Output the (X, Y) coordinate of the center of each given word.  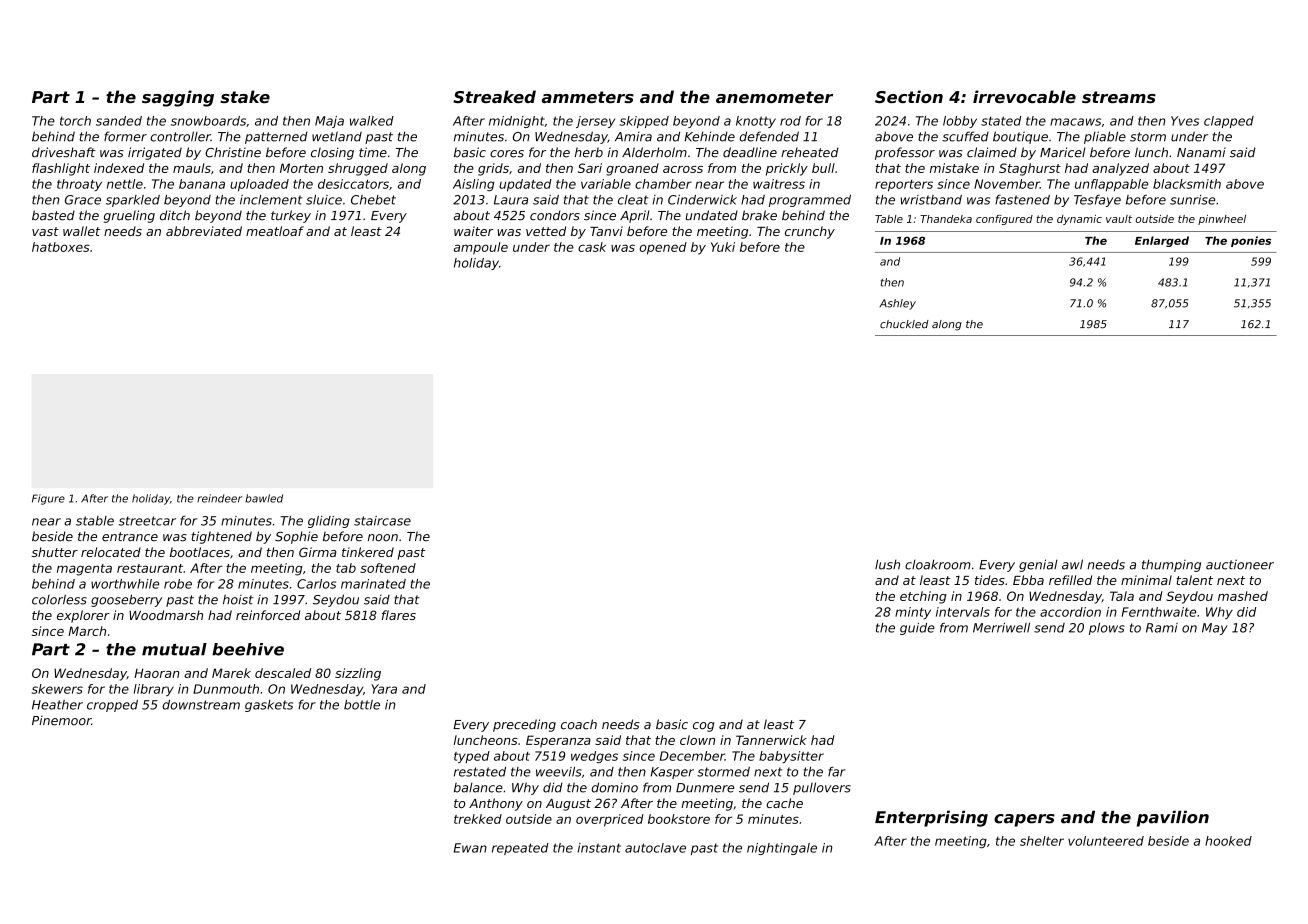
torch (75, 121)
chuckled (904, 324)
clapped (1229, 122)
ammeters (588, 97)
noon (383, 538)
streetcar (147, 521)
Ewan (470, 848)
